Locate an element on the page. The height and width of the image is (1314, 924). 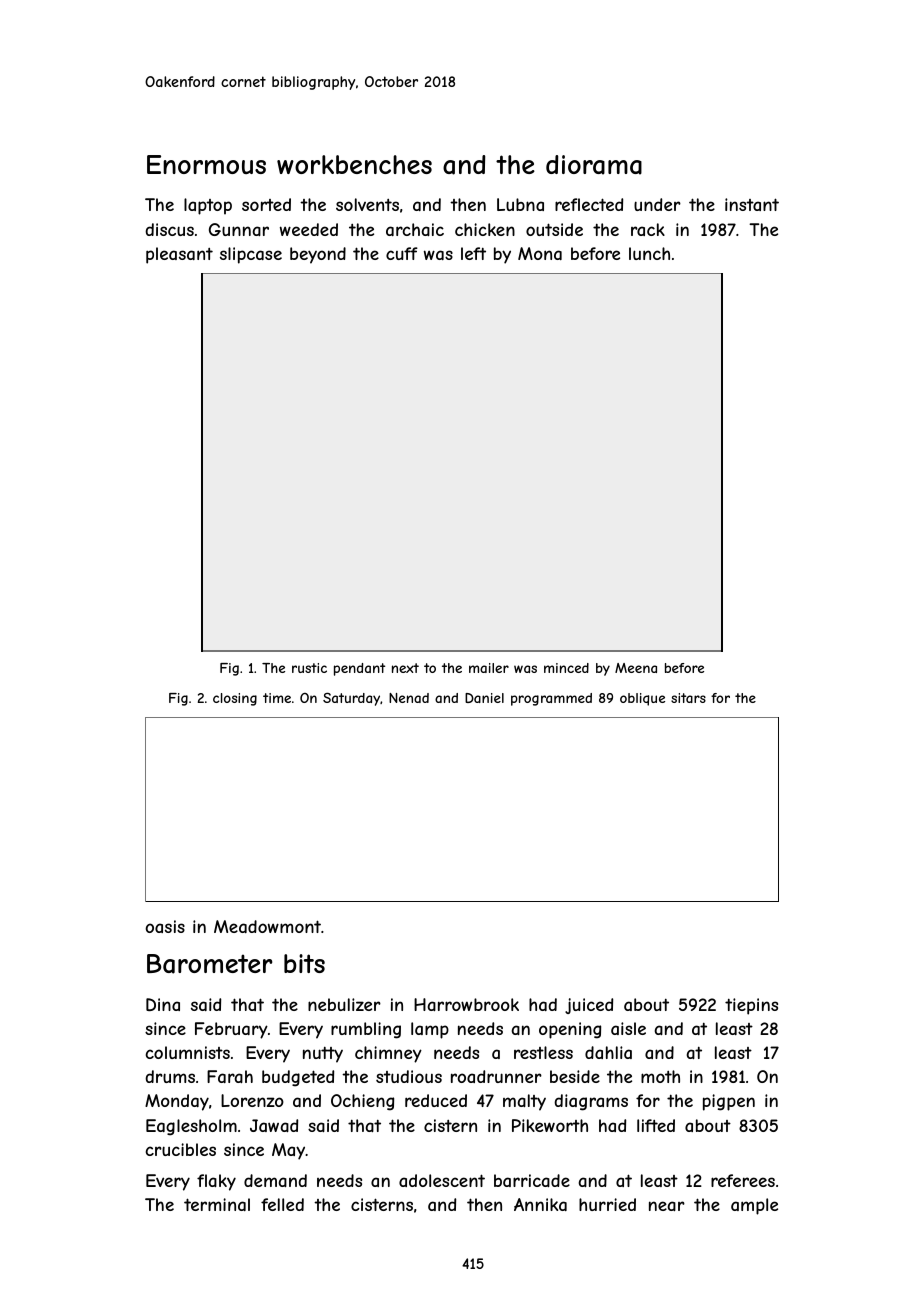
beyond is located at coordinates (318, 255).
